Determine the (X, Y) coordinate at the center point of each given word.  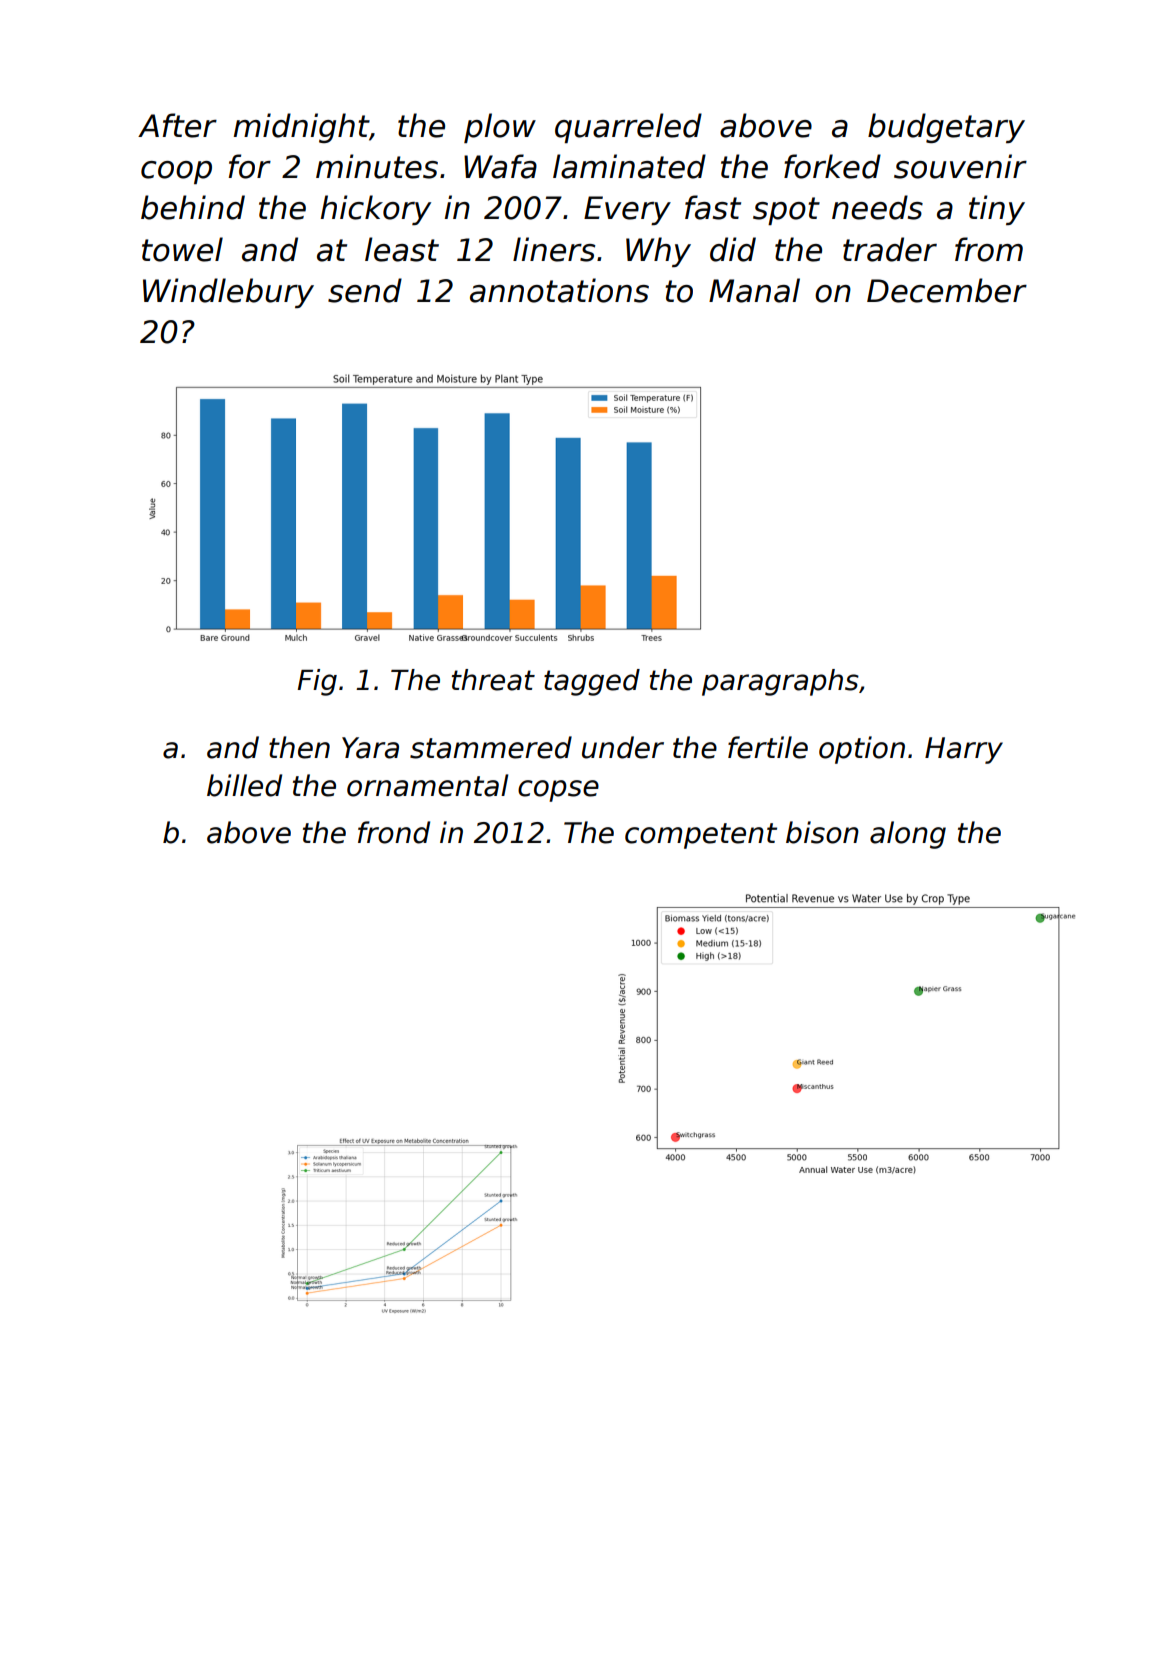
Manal (754, 290)
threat (493, 680)
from (989, 249)
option (862, 750)
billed (244, 785)
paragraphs (780, 682)
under (623, 747)
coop (176, 172)
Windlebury (228, 293)
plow (500, 128)
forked (832, 166)
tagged (592, 682)
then (299, 747)
